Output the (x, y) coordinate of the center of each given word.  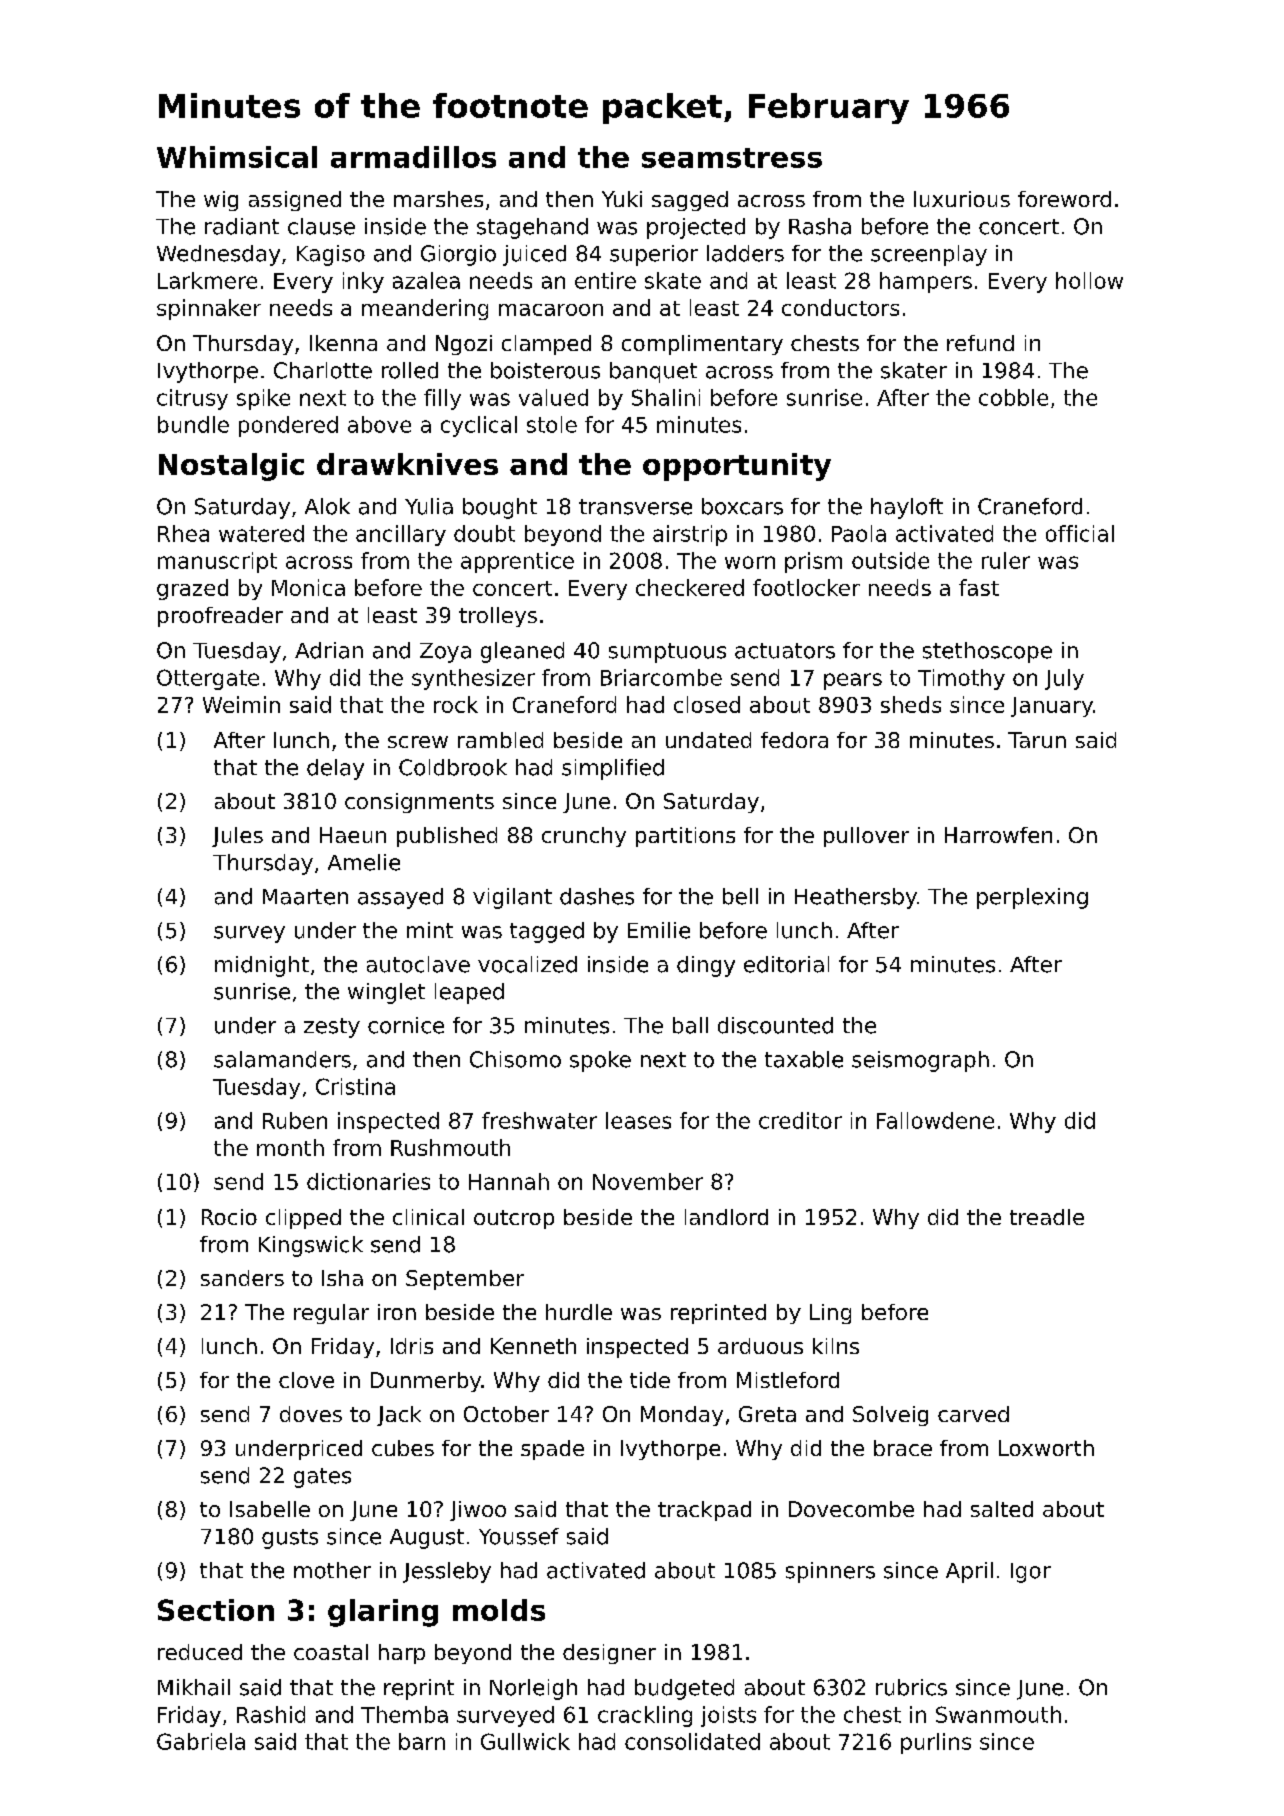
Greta (767, 1414)
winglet (386, 993)
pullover (866, 837)
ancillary (401, 535)
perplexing (1032, 898)
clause (321, 226)
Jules (237, 837)
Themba (404, 1714)
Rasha (820, 226)
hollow (1089, 280)
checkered (690, 587)
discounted (775, 1025)
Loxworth (1046, 1448)
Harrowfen (998, 835)
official (1080, 533)
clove (306, 1380)
